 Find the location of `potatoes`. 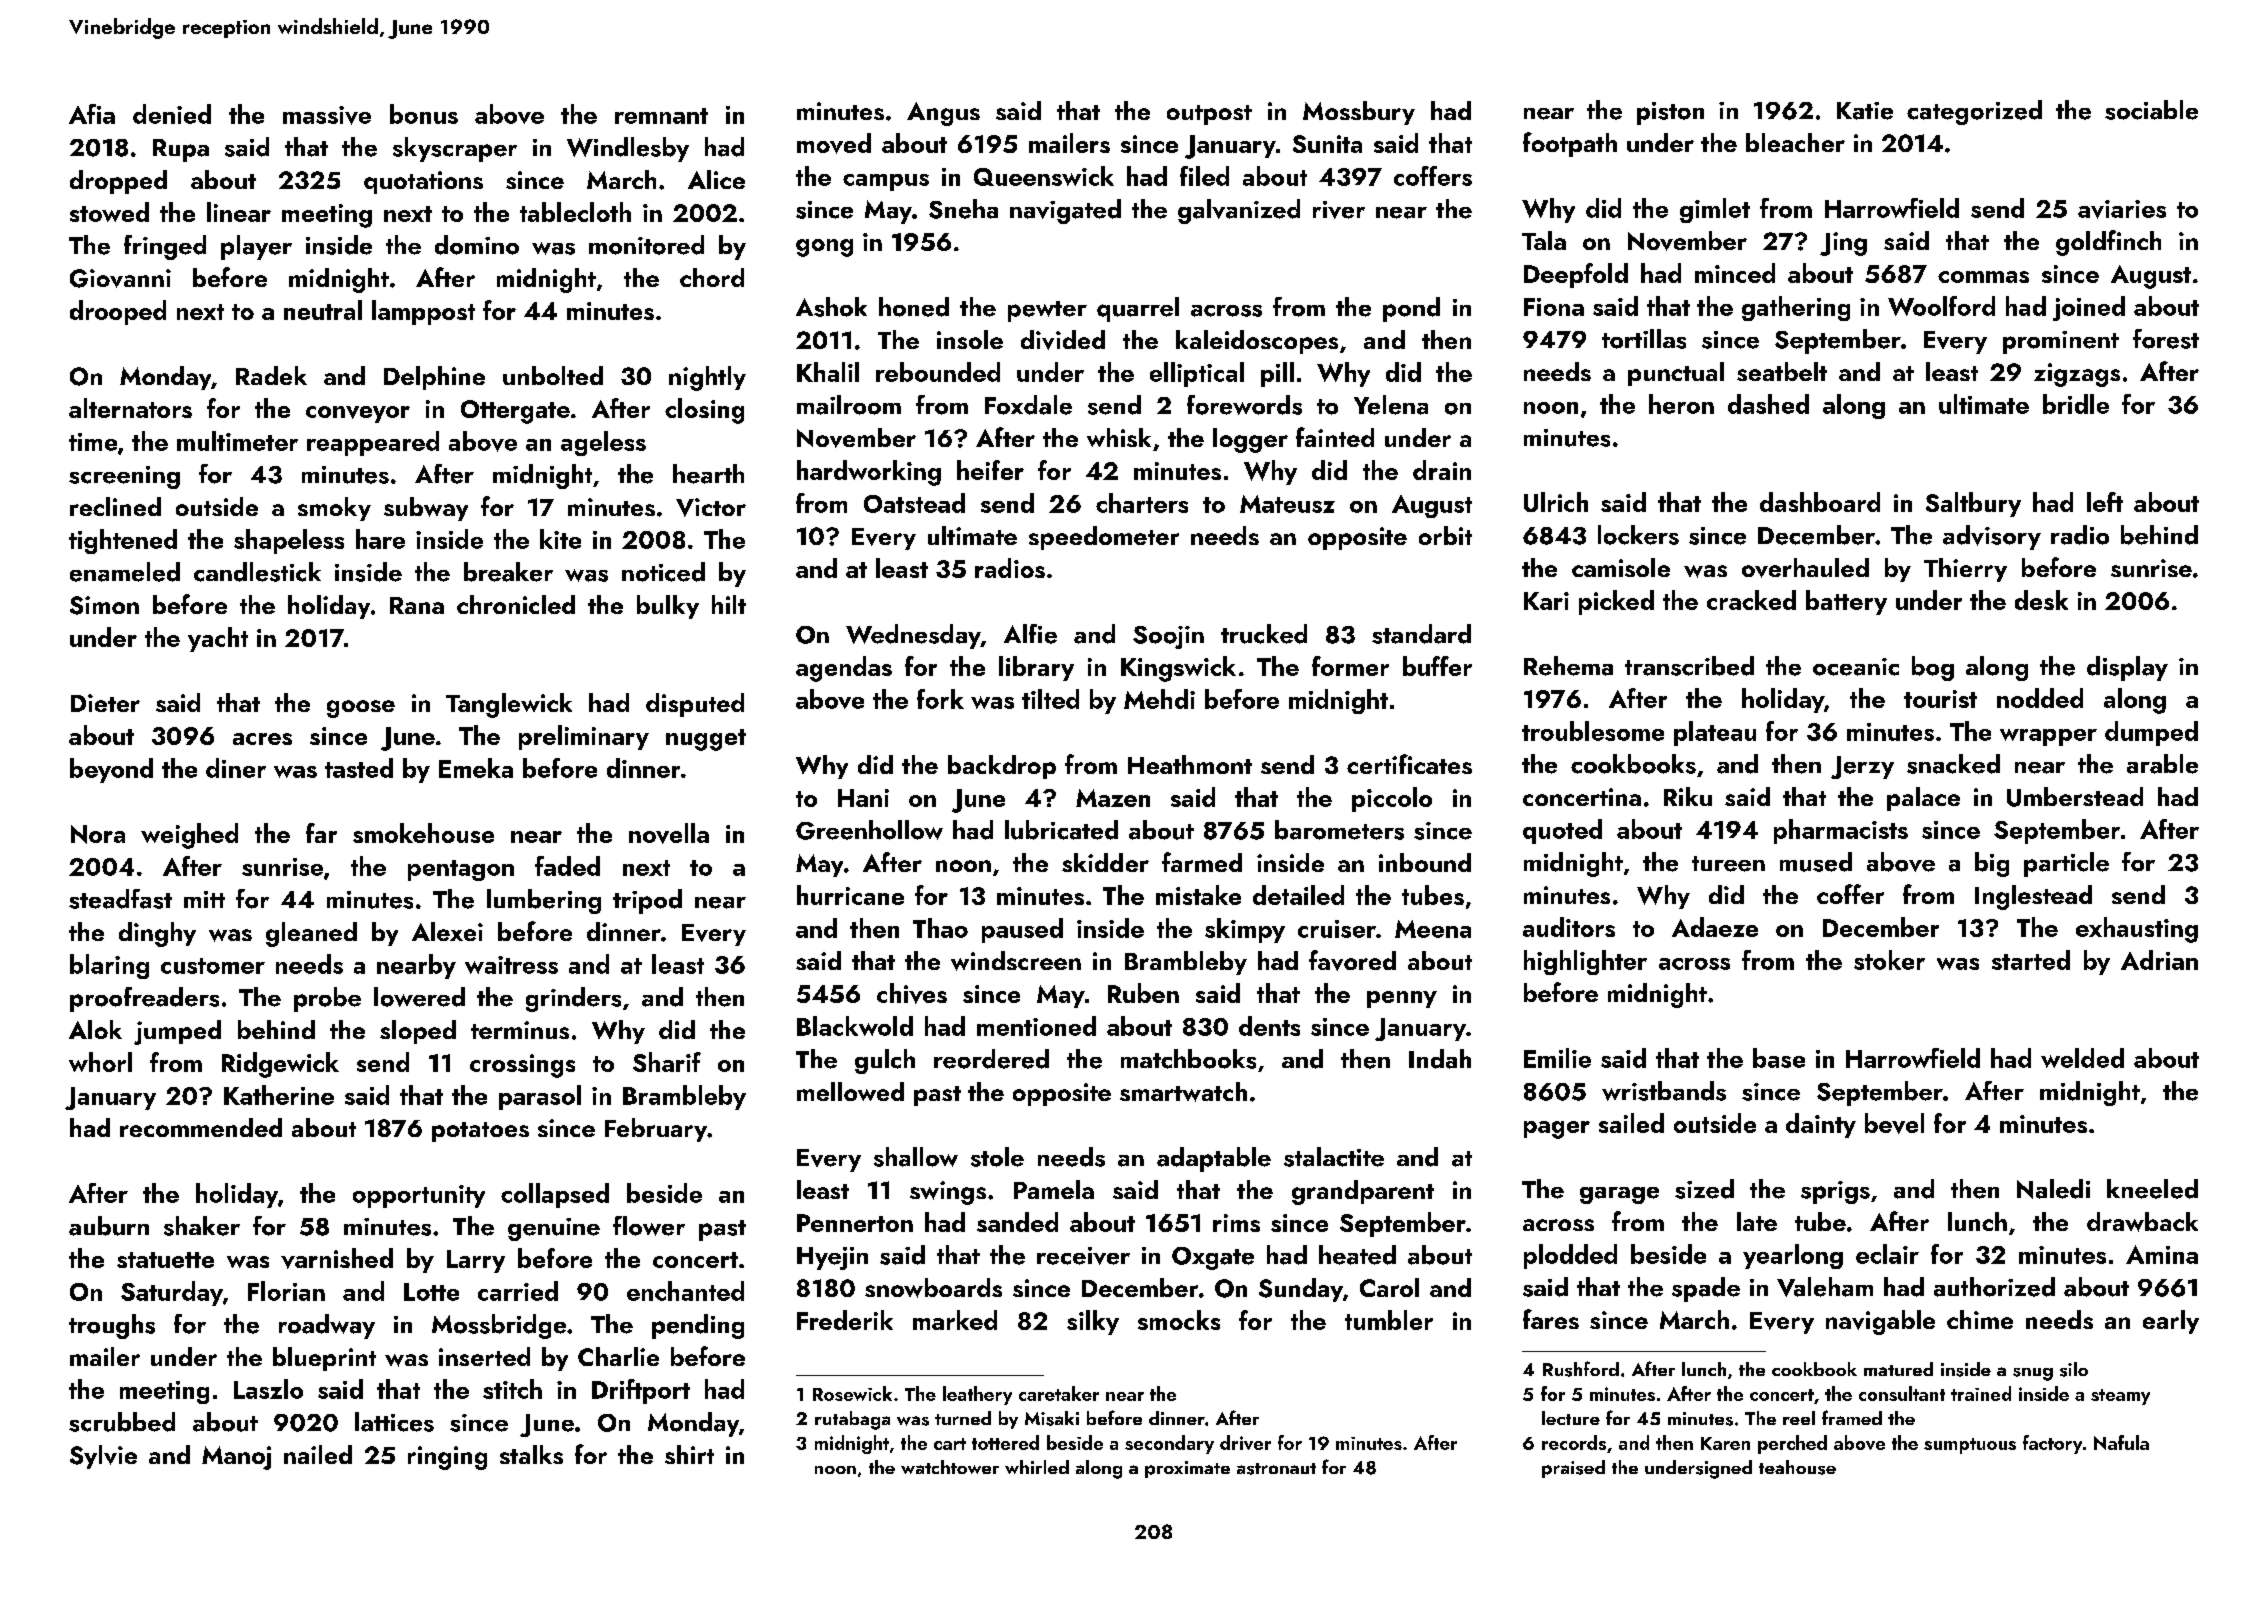

potatoes is located at coordinates (480, 1132).
